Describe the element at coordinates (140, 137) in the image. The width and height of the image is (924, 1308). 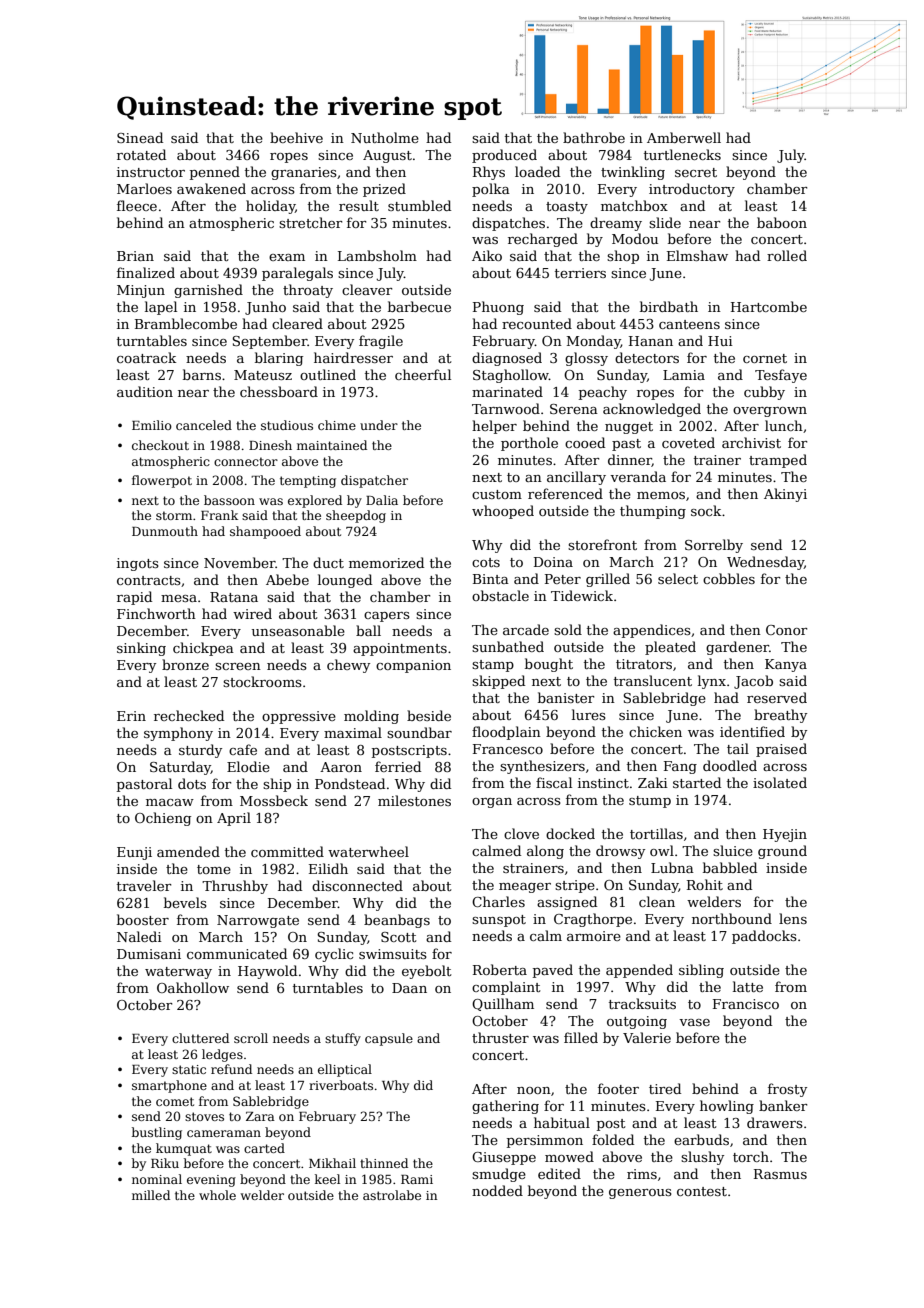
I see `Sinead` at that location.
